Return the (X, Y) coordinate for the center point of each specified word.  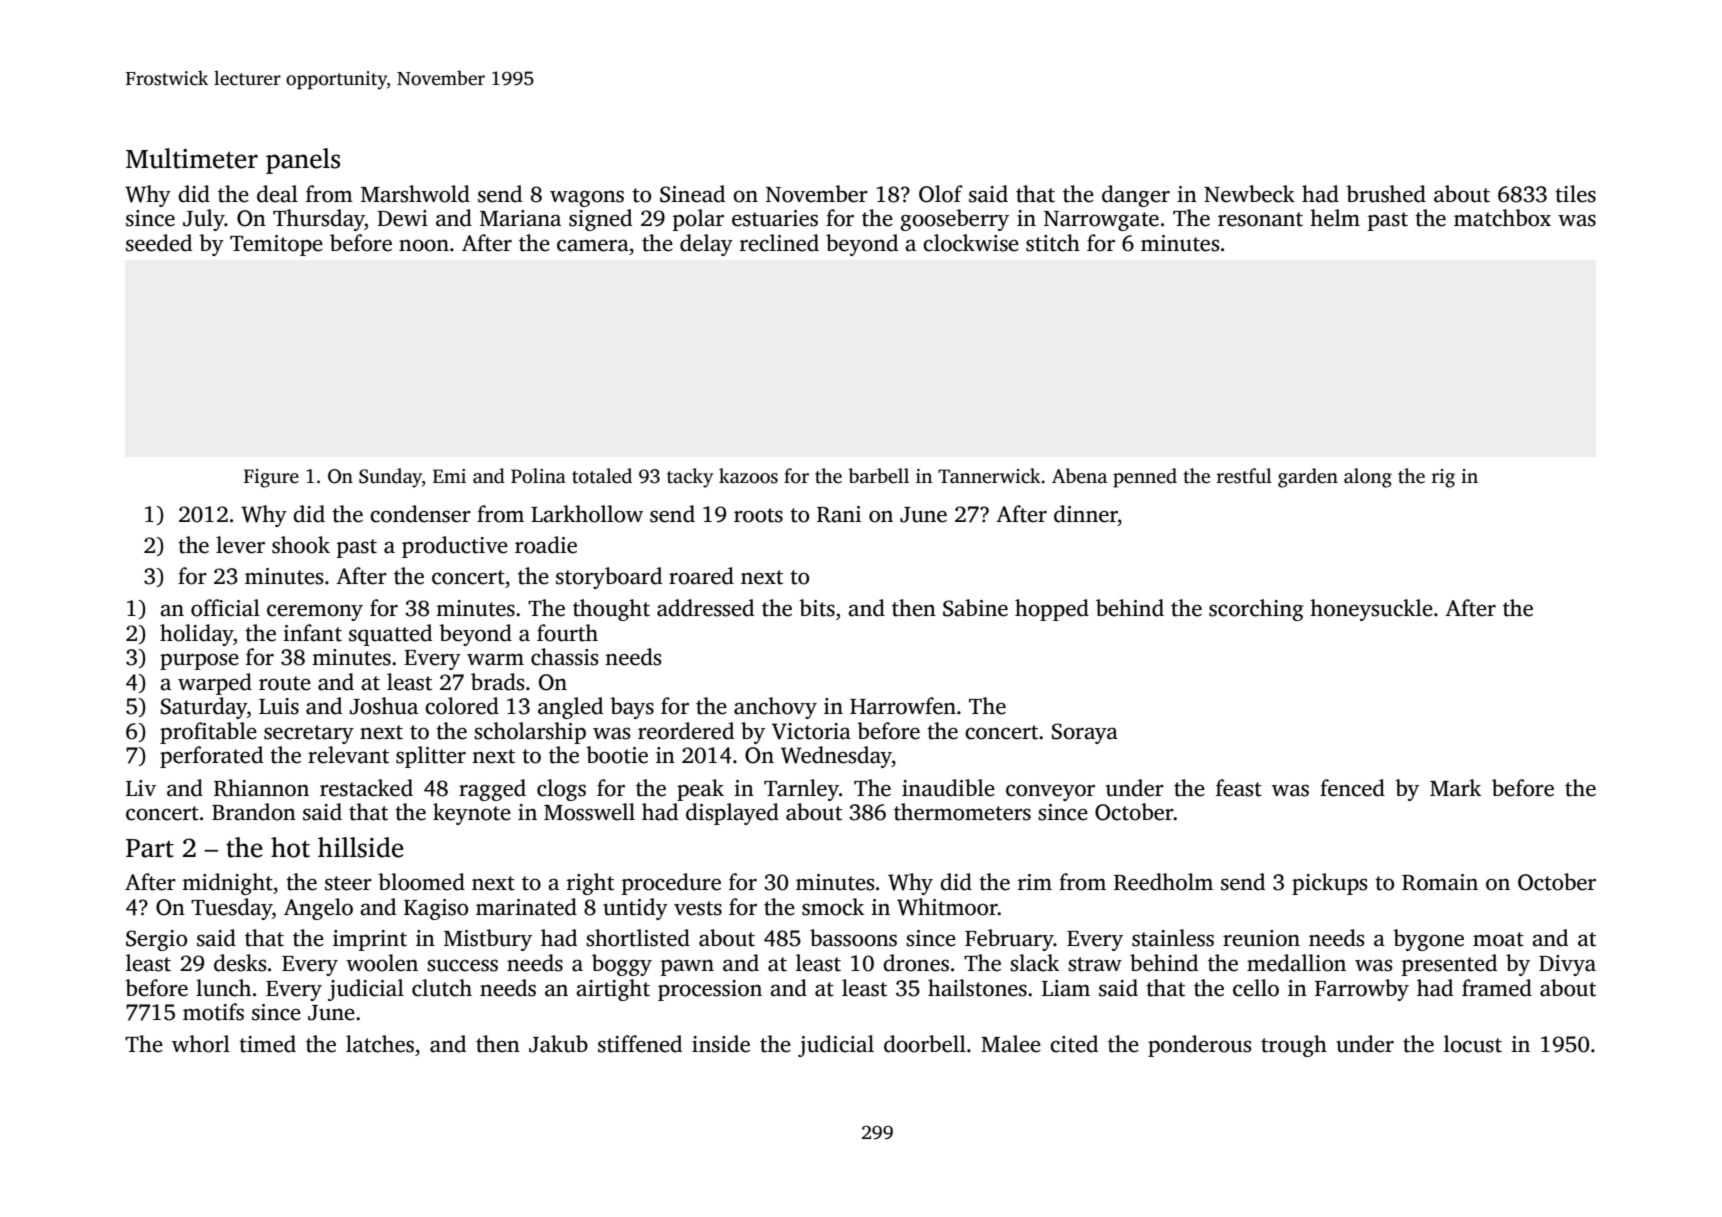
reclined (779, 243)
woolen (382, 963)
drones (916, 963)
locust (1473, 1044)
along (1368, 478)
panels (303, 161)
